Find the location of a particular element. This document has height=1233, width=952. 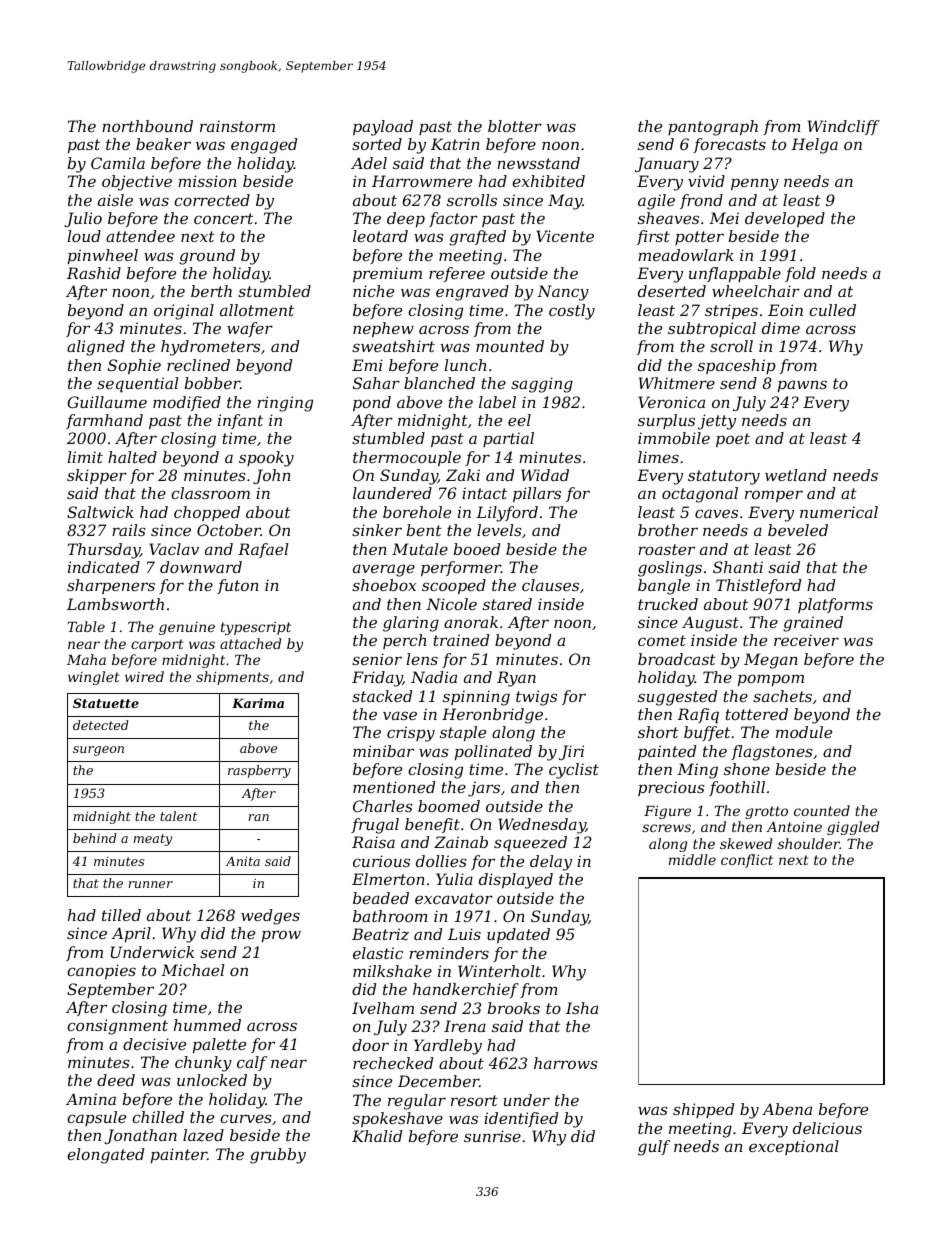

August is located at coordinates (710, 624).
